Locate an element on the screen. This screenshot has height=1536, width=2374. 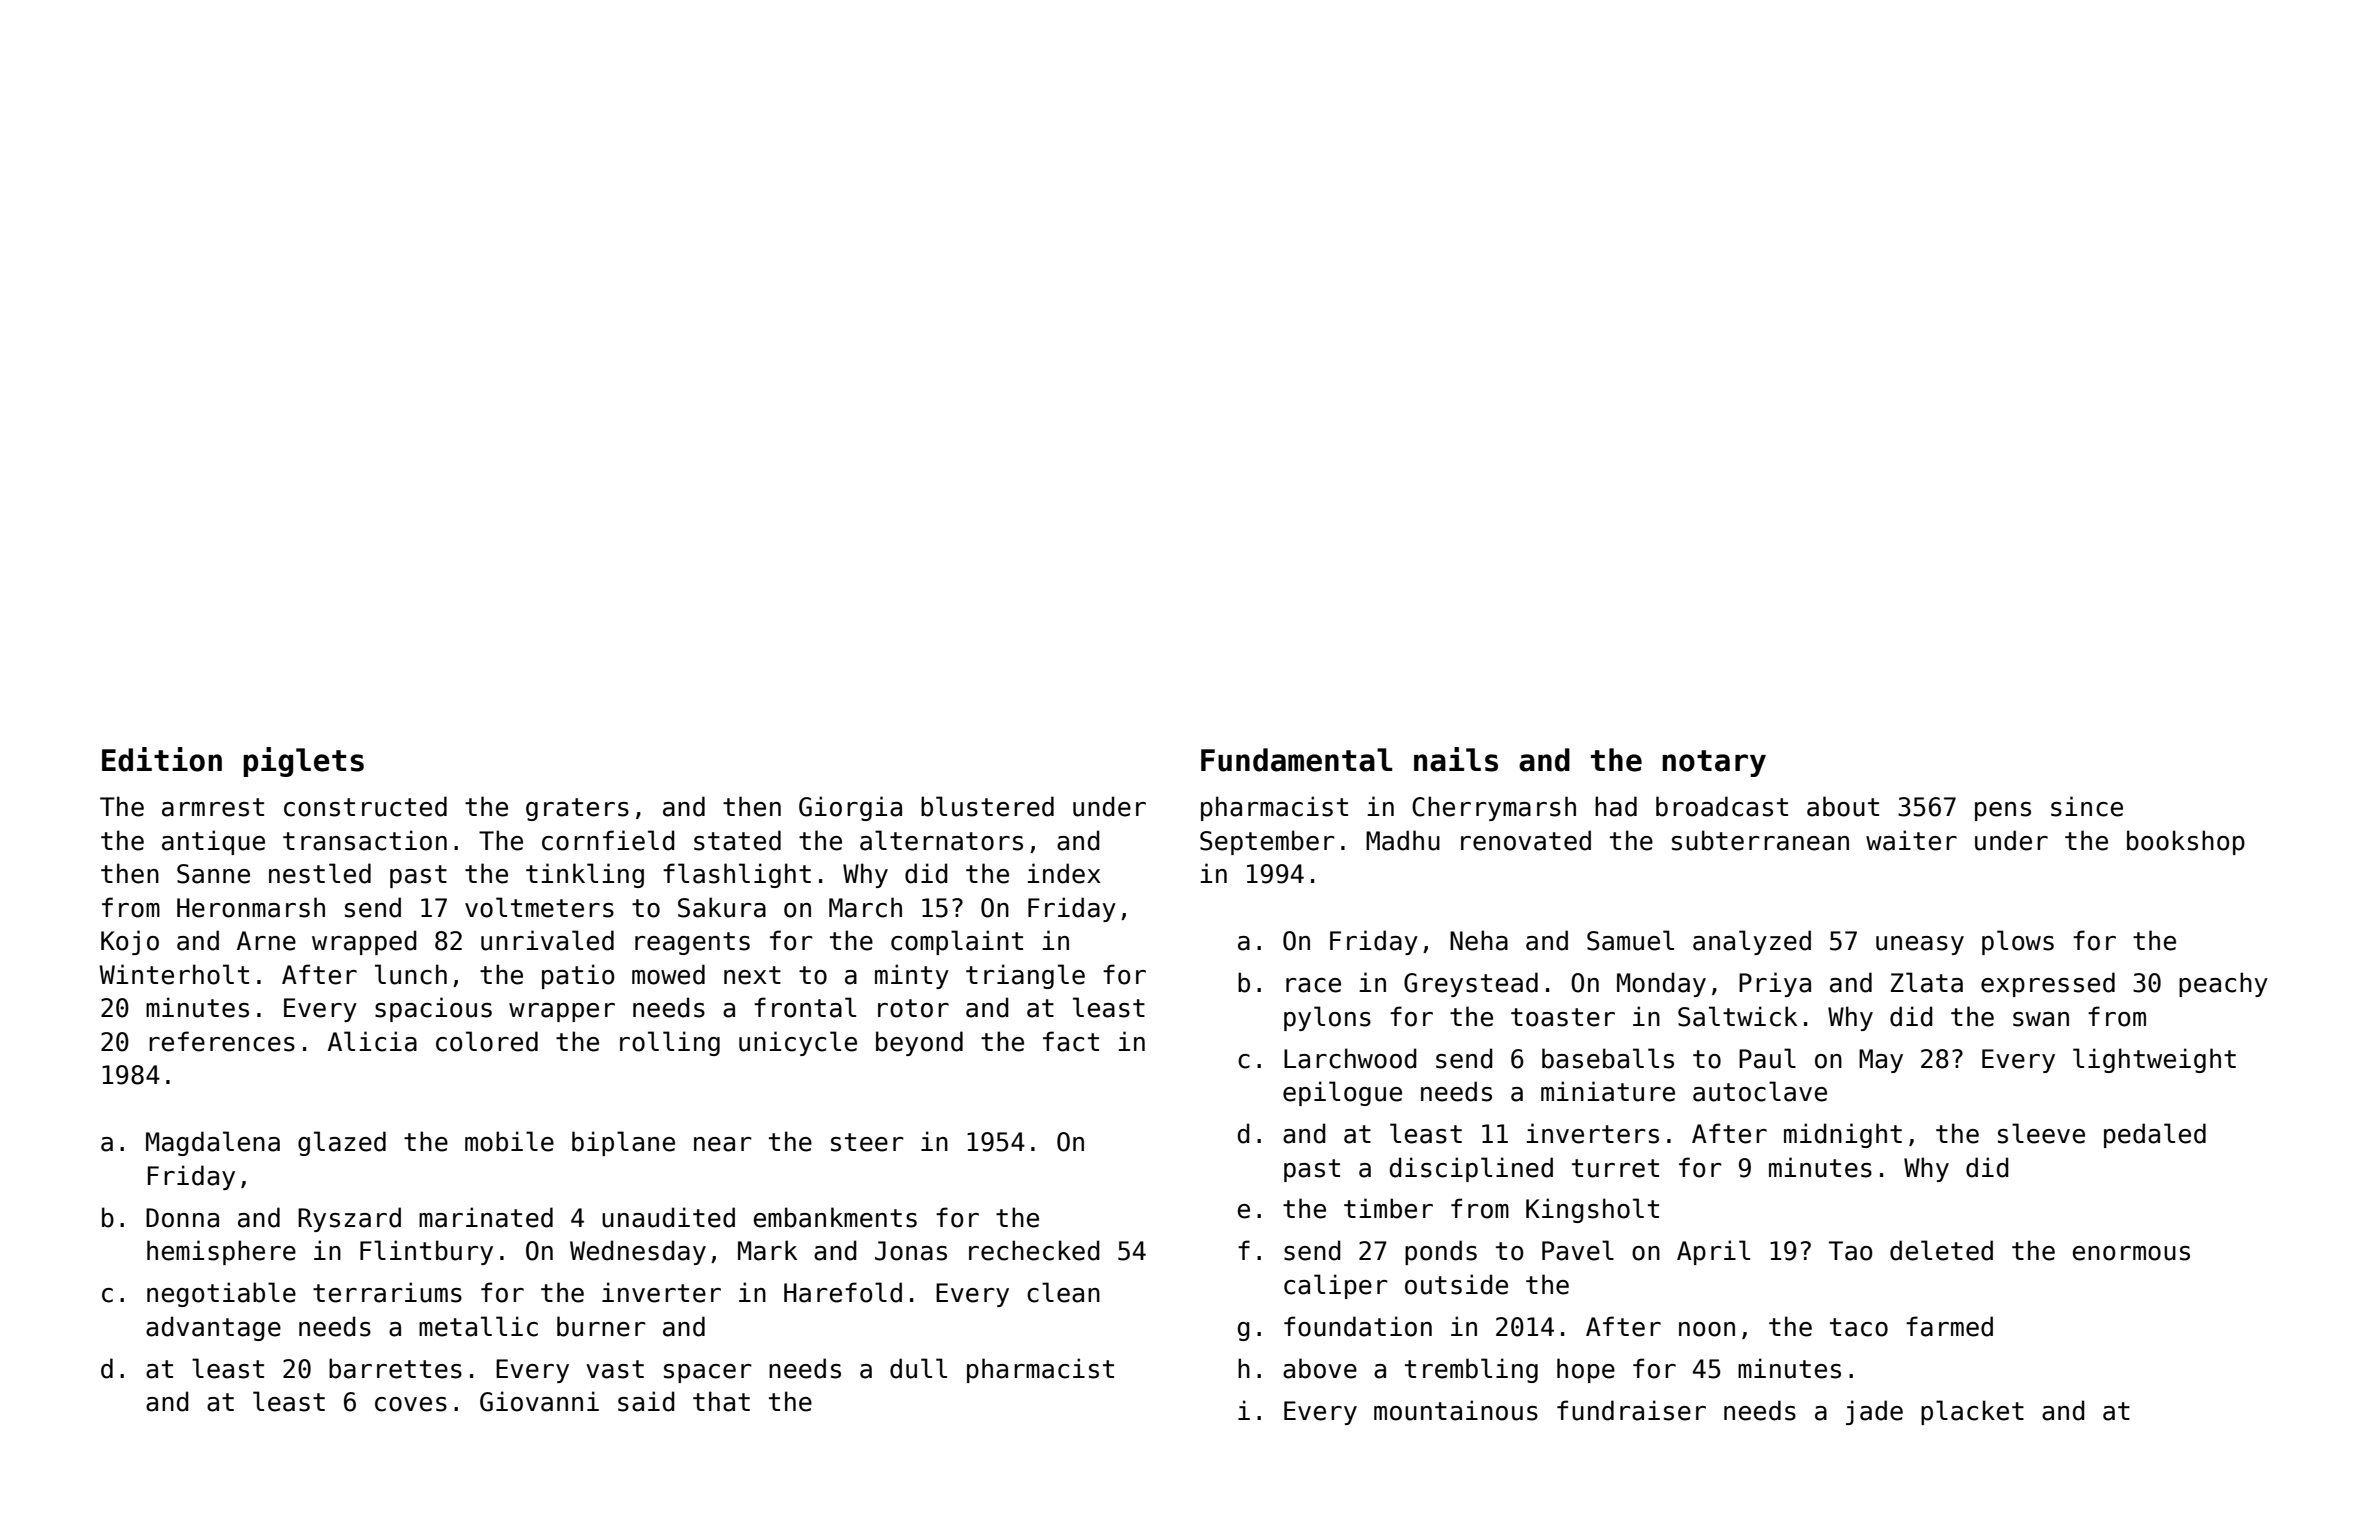
piglets is located at coordinates (303, 762).
